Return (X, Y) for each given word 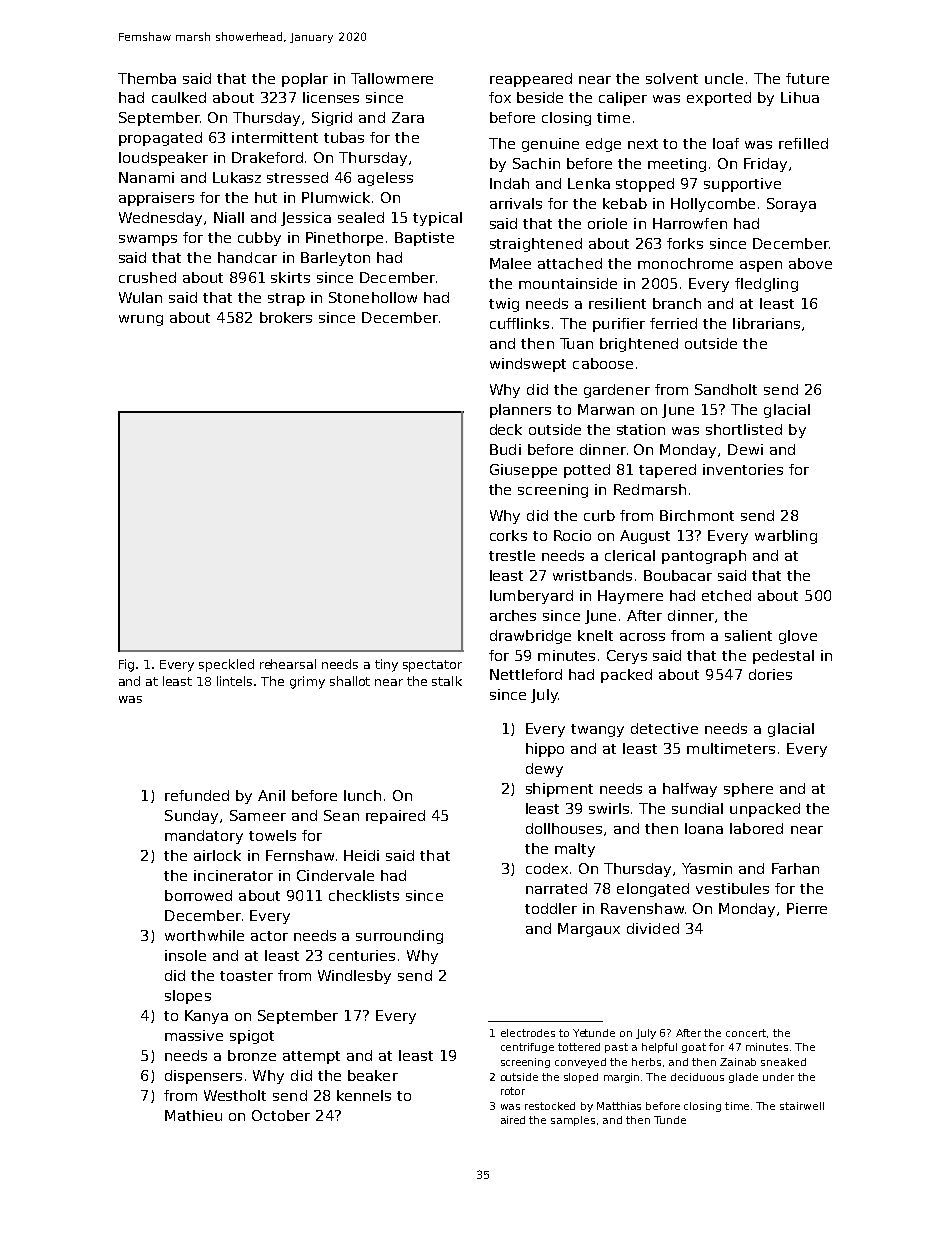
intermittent (275, 137)
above (810, 263)
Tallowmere (392, 78)
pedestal (783, 657)
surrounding (399, 937)
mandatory (204, 837)
